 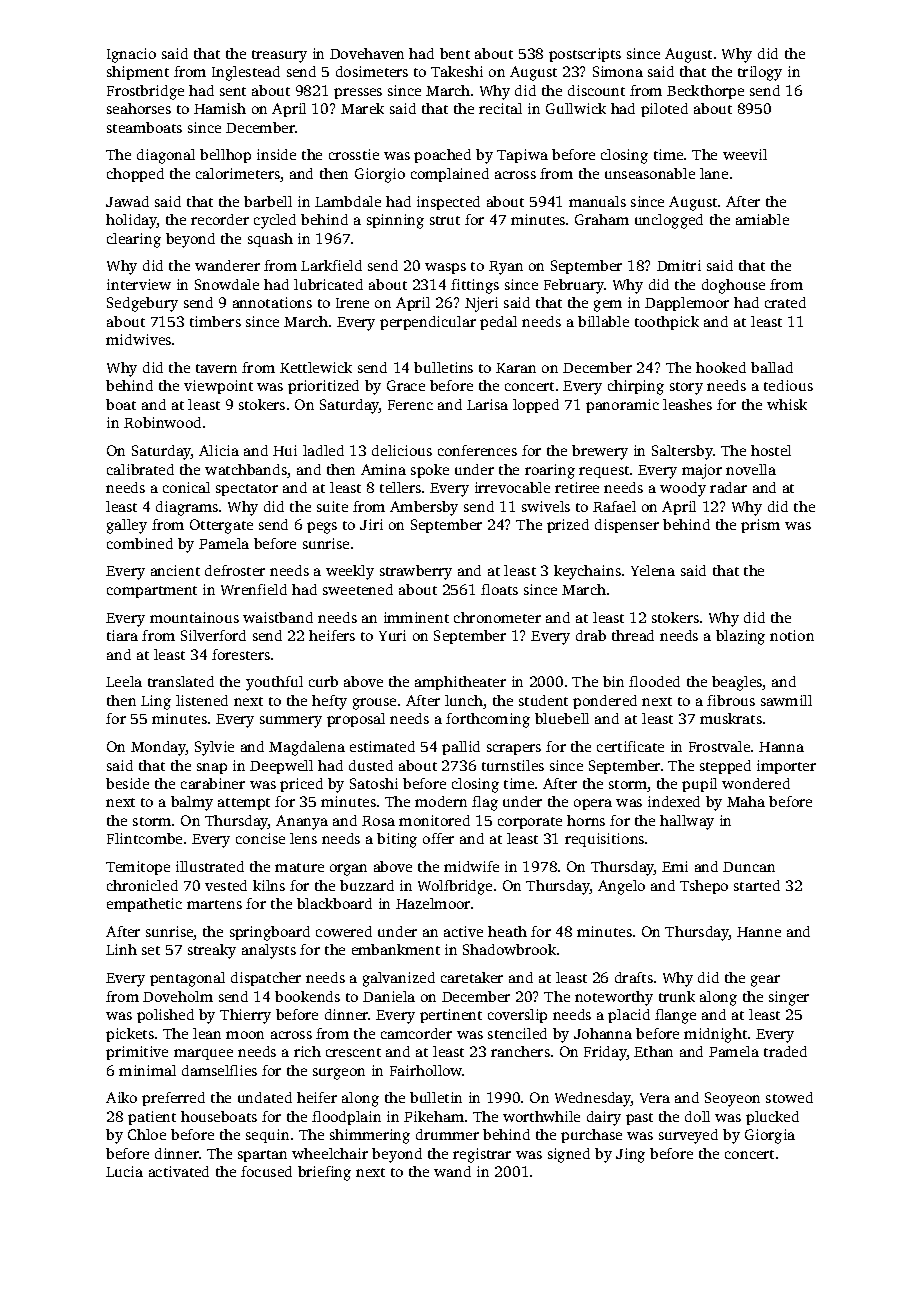 I want to click on kilns, so click(x=269, y=885).
